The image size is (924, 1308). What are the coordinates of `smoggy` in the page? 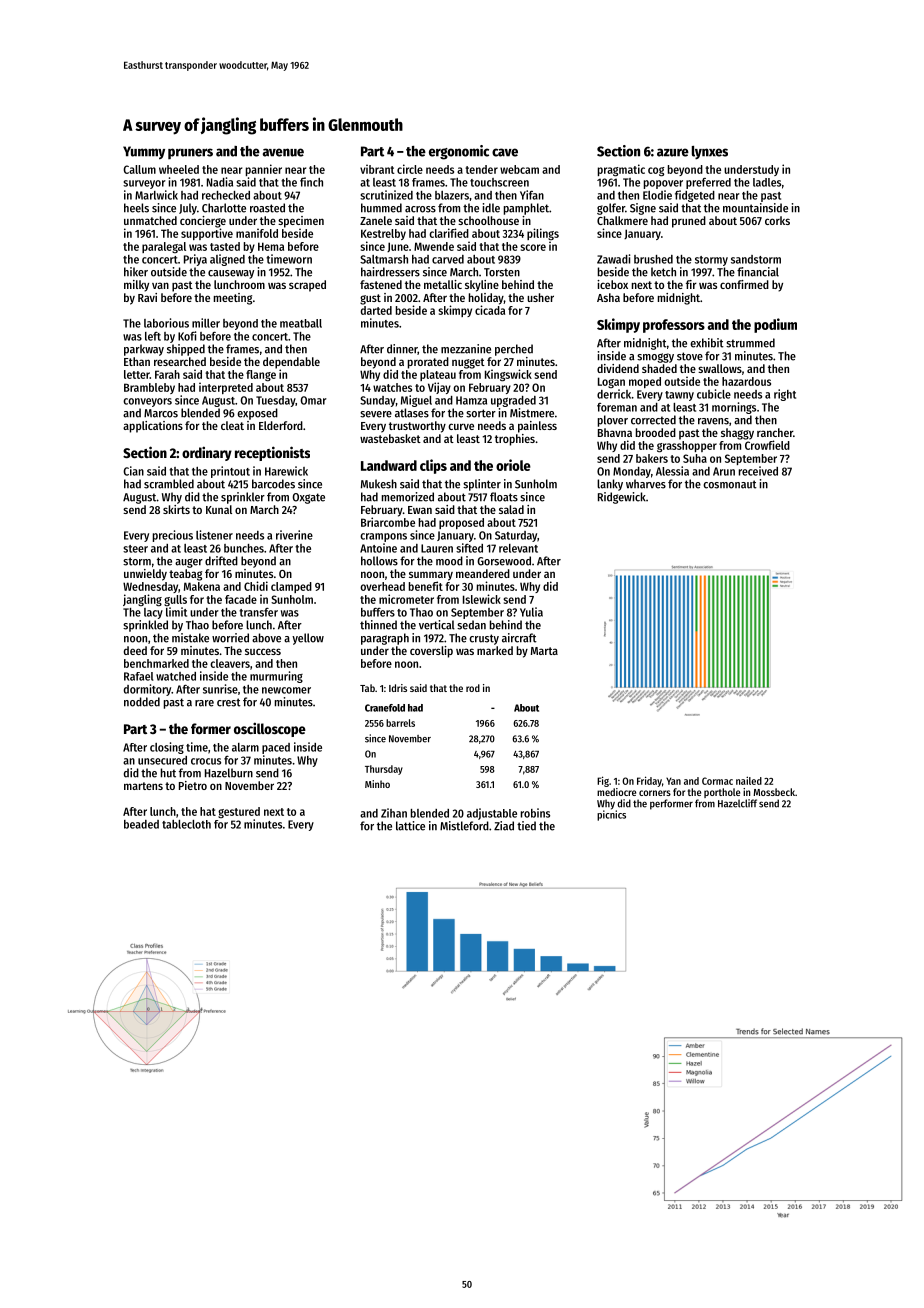 It's located at (655, 358).
